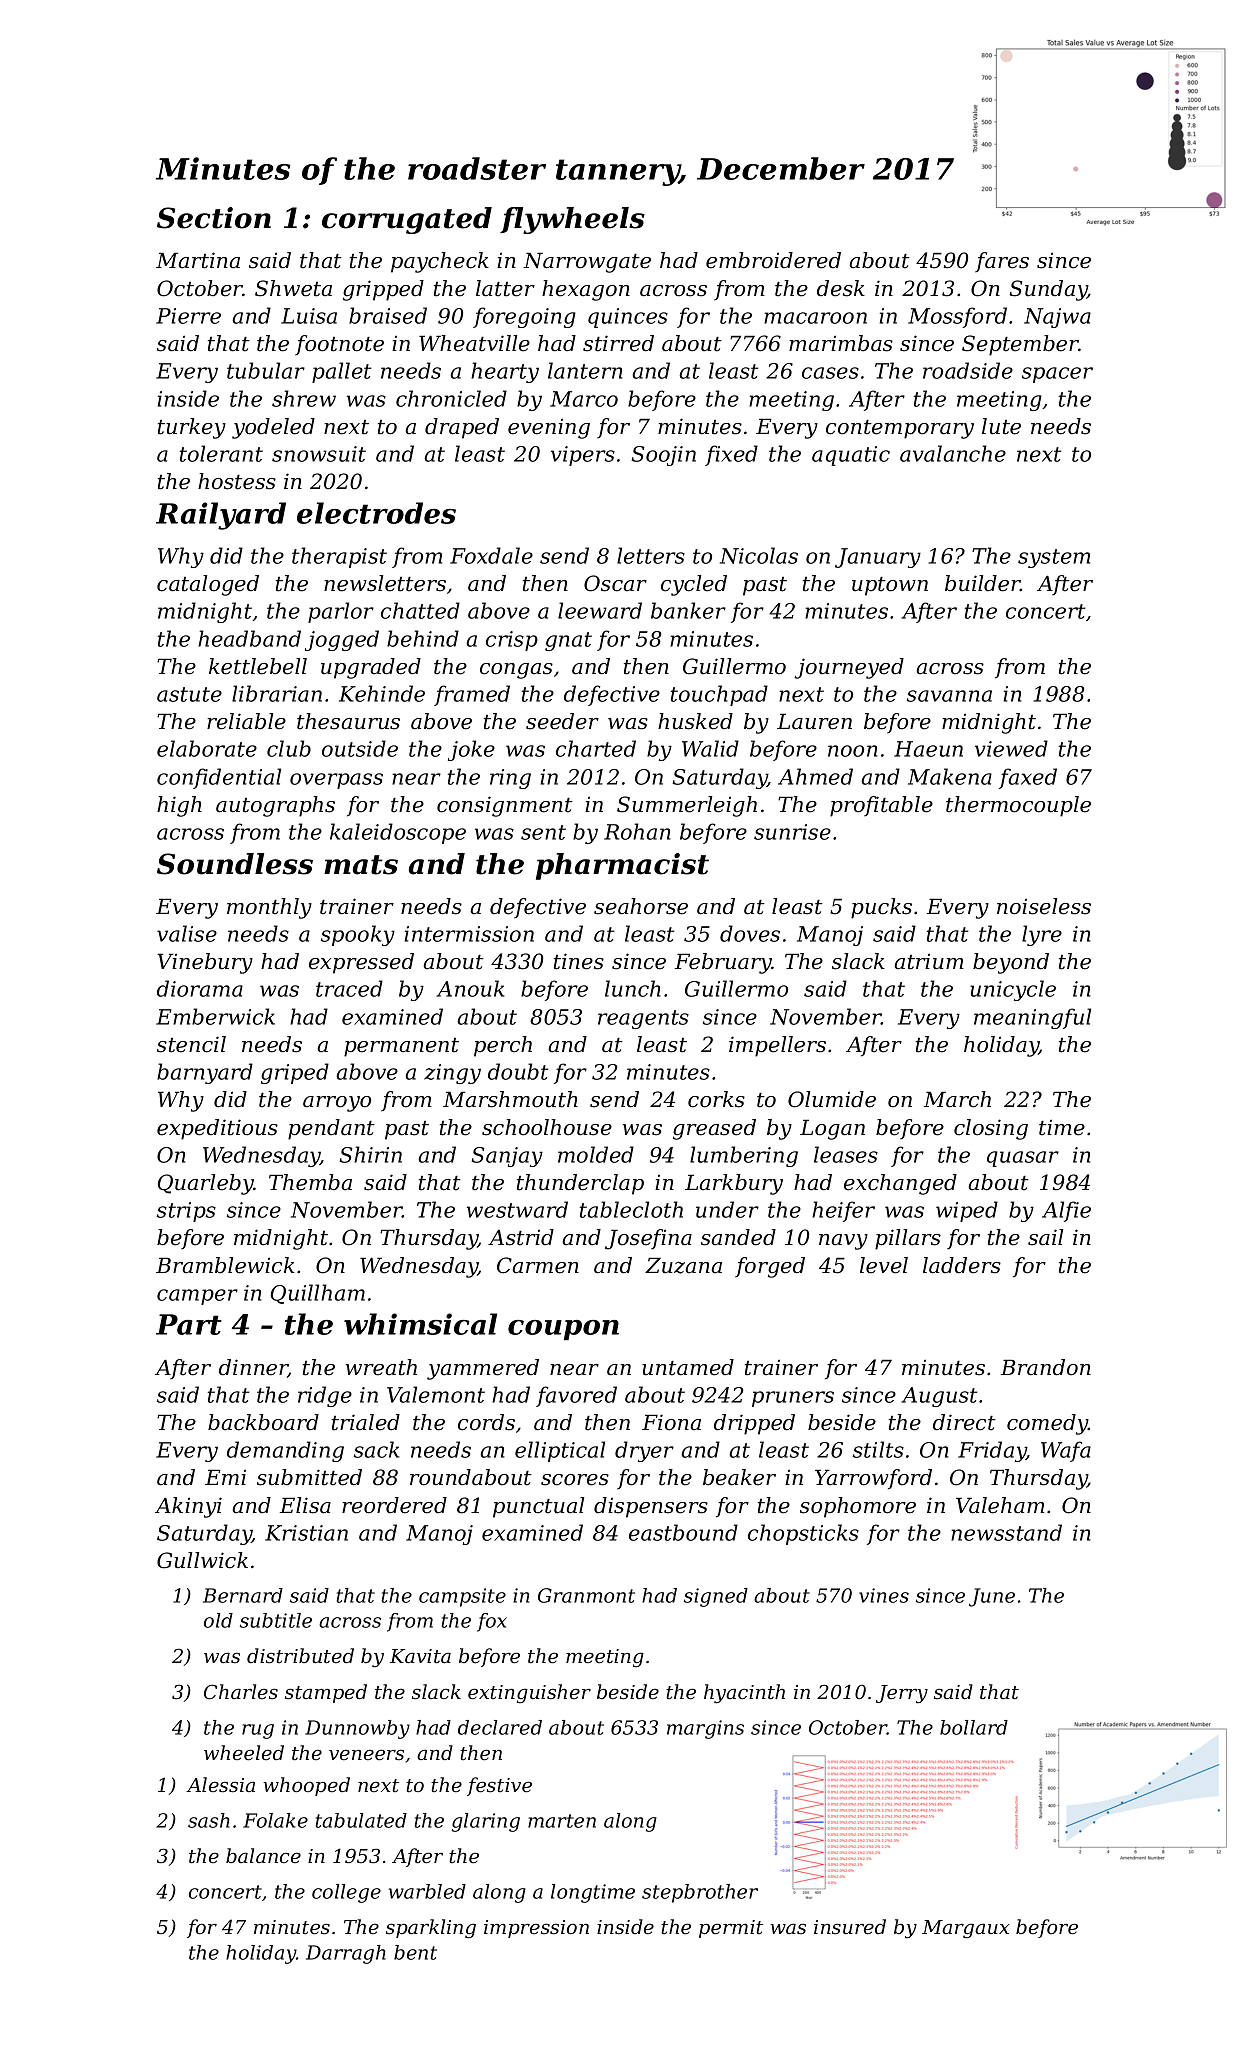 The height and width of the screenshot is (2057, 1249). I want to click on Margaux, so click(965, 1929).
